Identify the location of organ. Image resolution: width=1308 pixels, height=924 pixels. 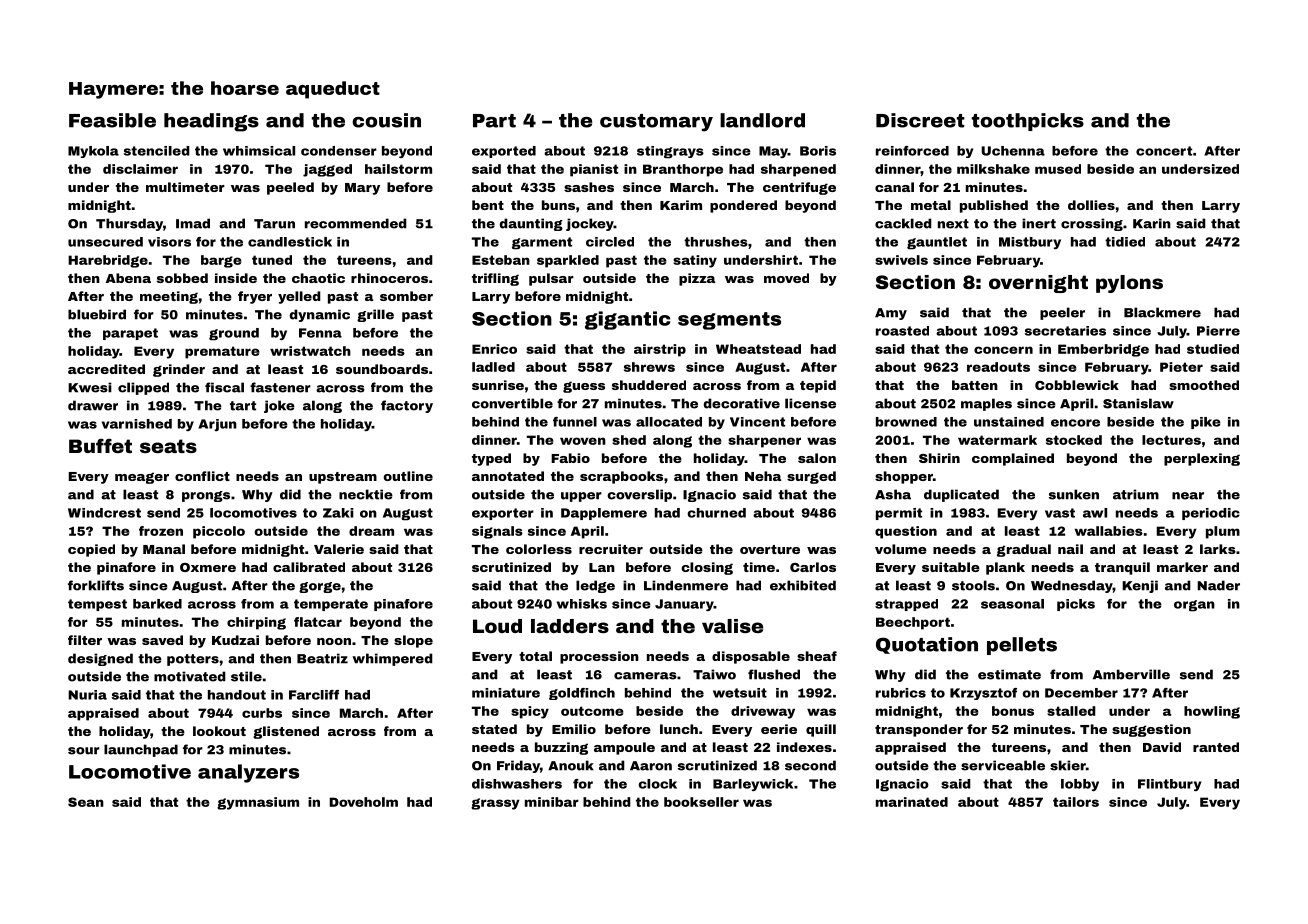
(1194, 606).
